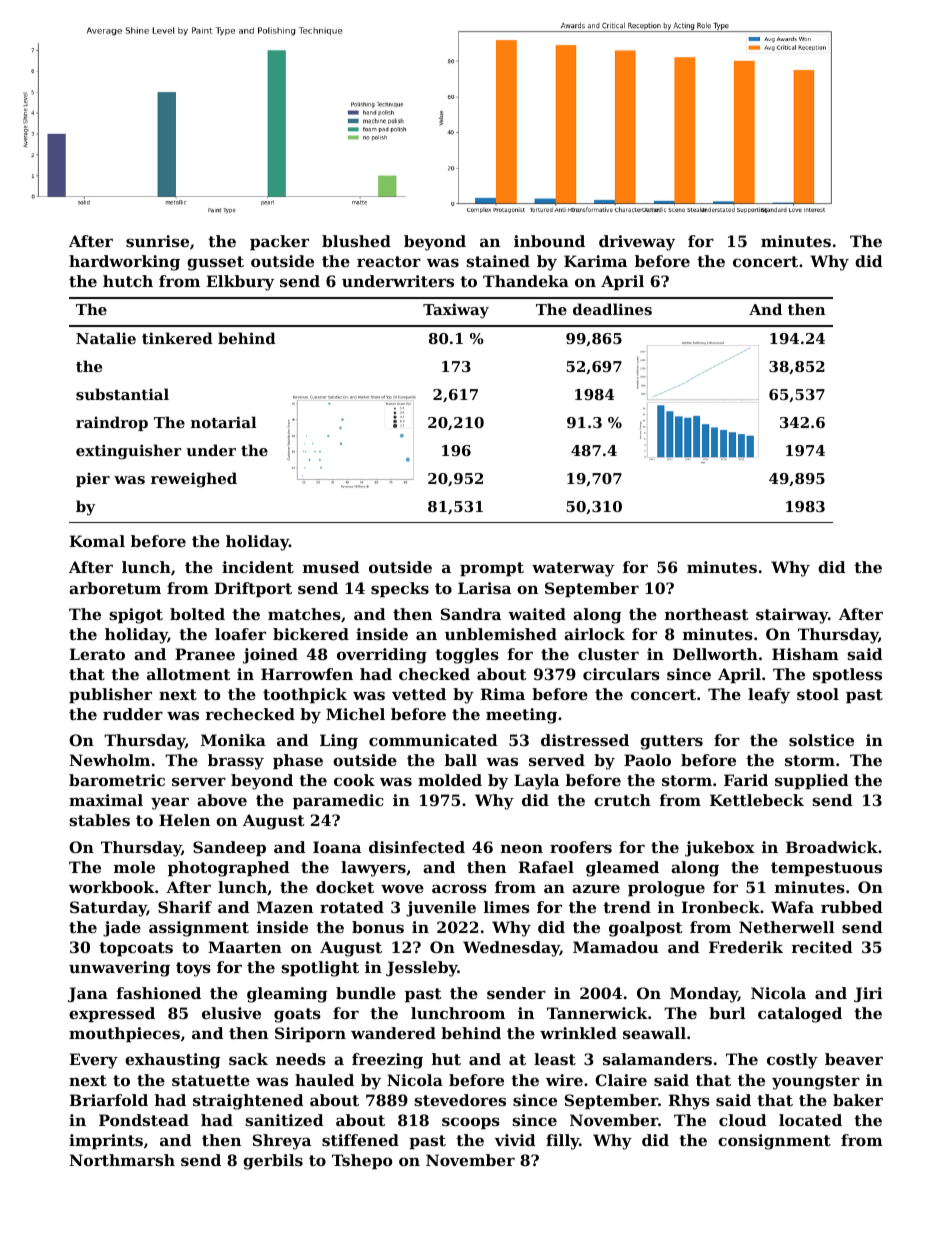  Describe the element at coordinates (248, 1059) in the screenshot. I see `sack` at that location.
